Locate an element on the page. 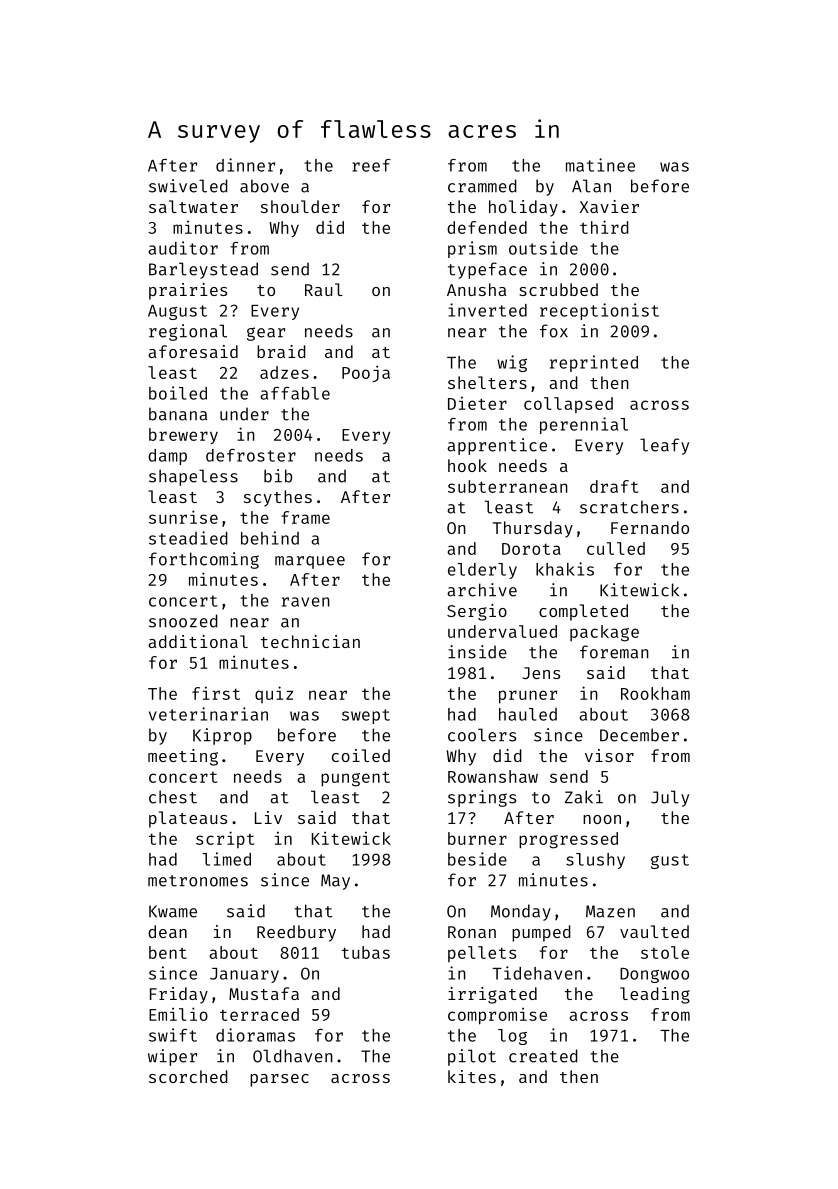  completed is located at coordinates (583, 612).
